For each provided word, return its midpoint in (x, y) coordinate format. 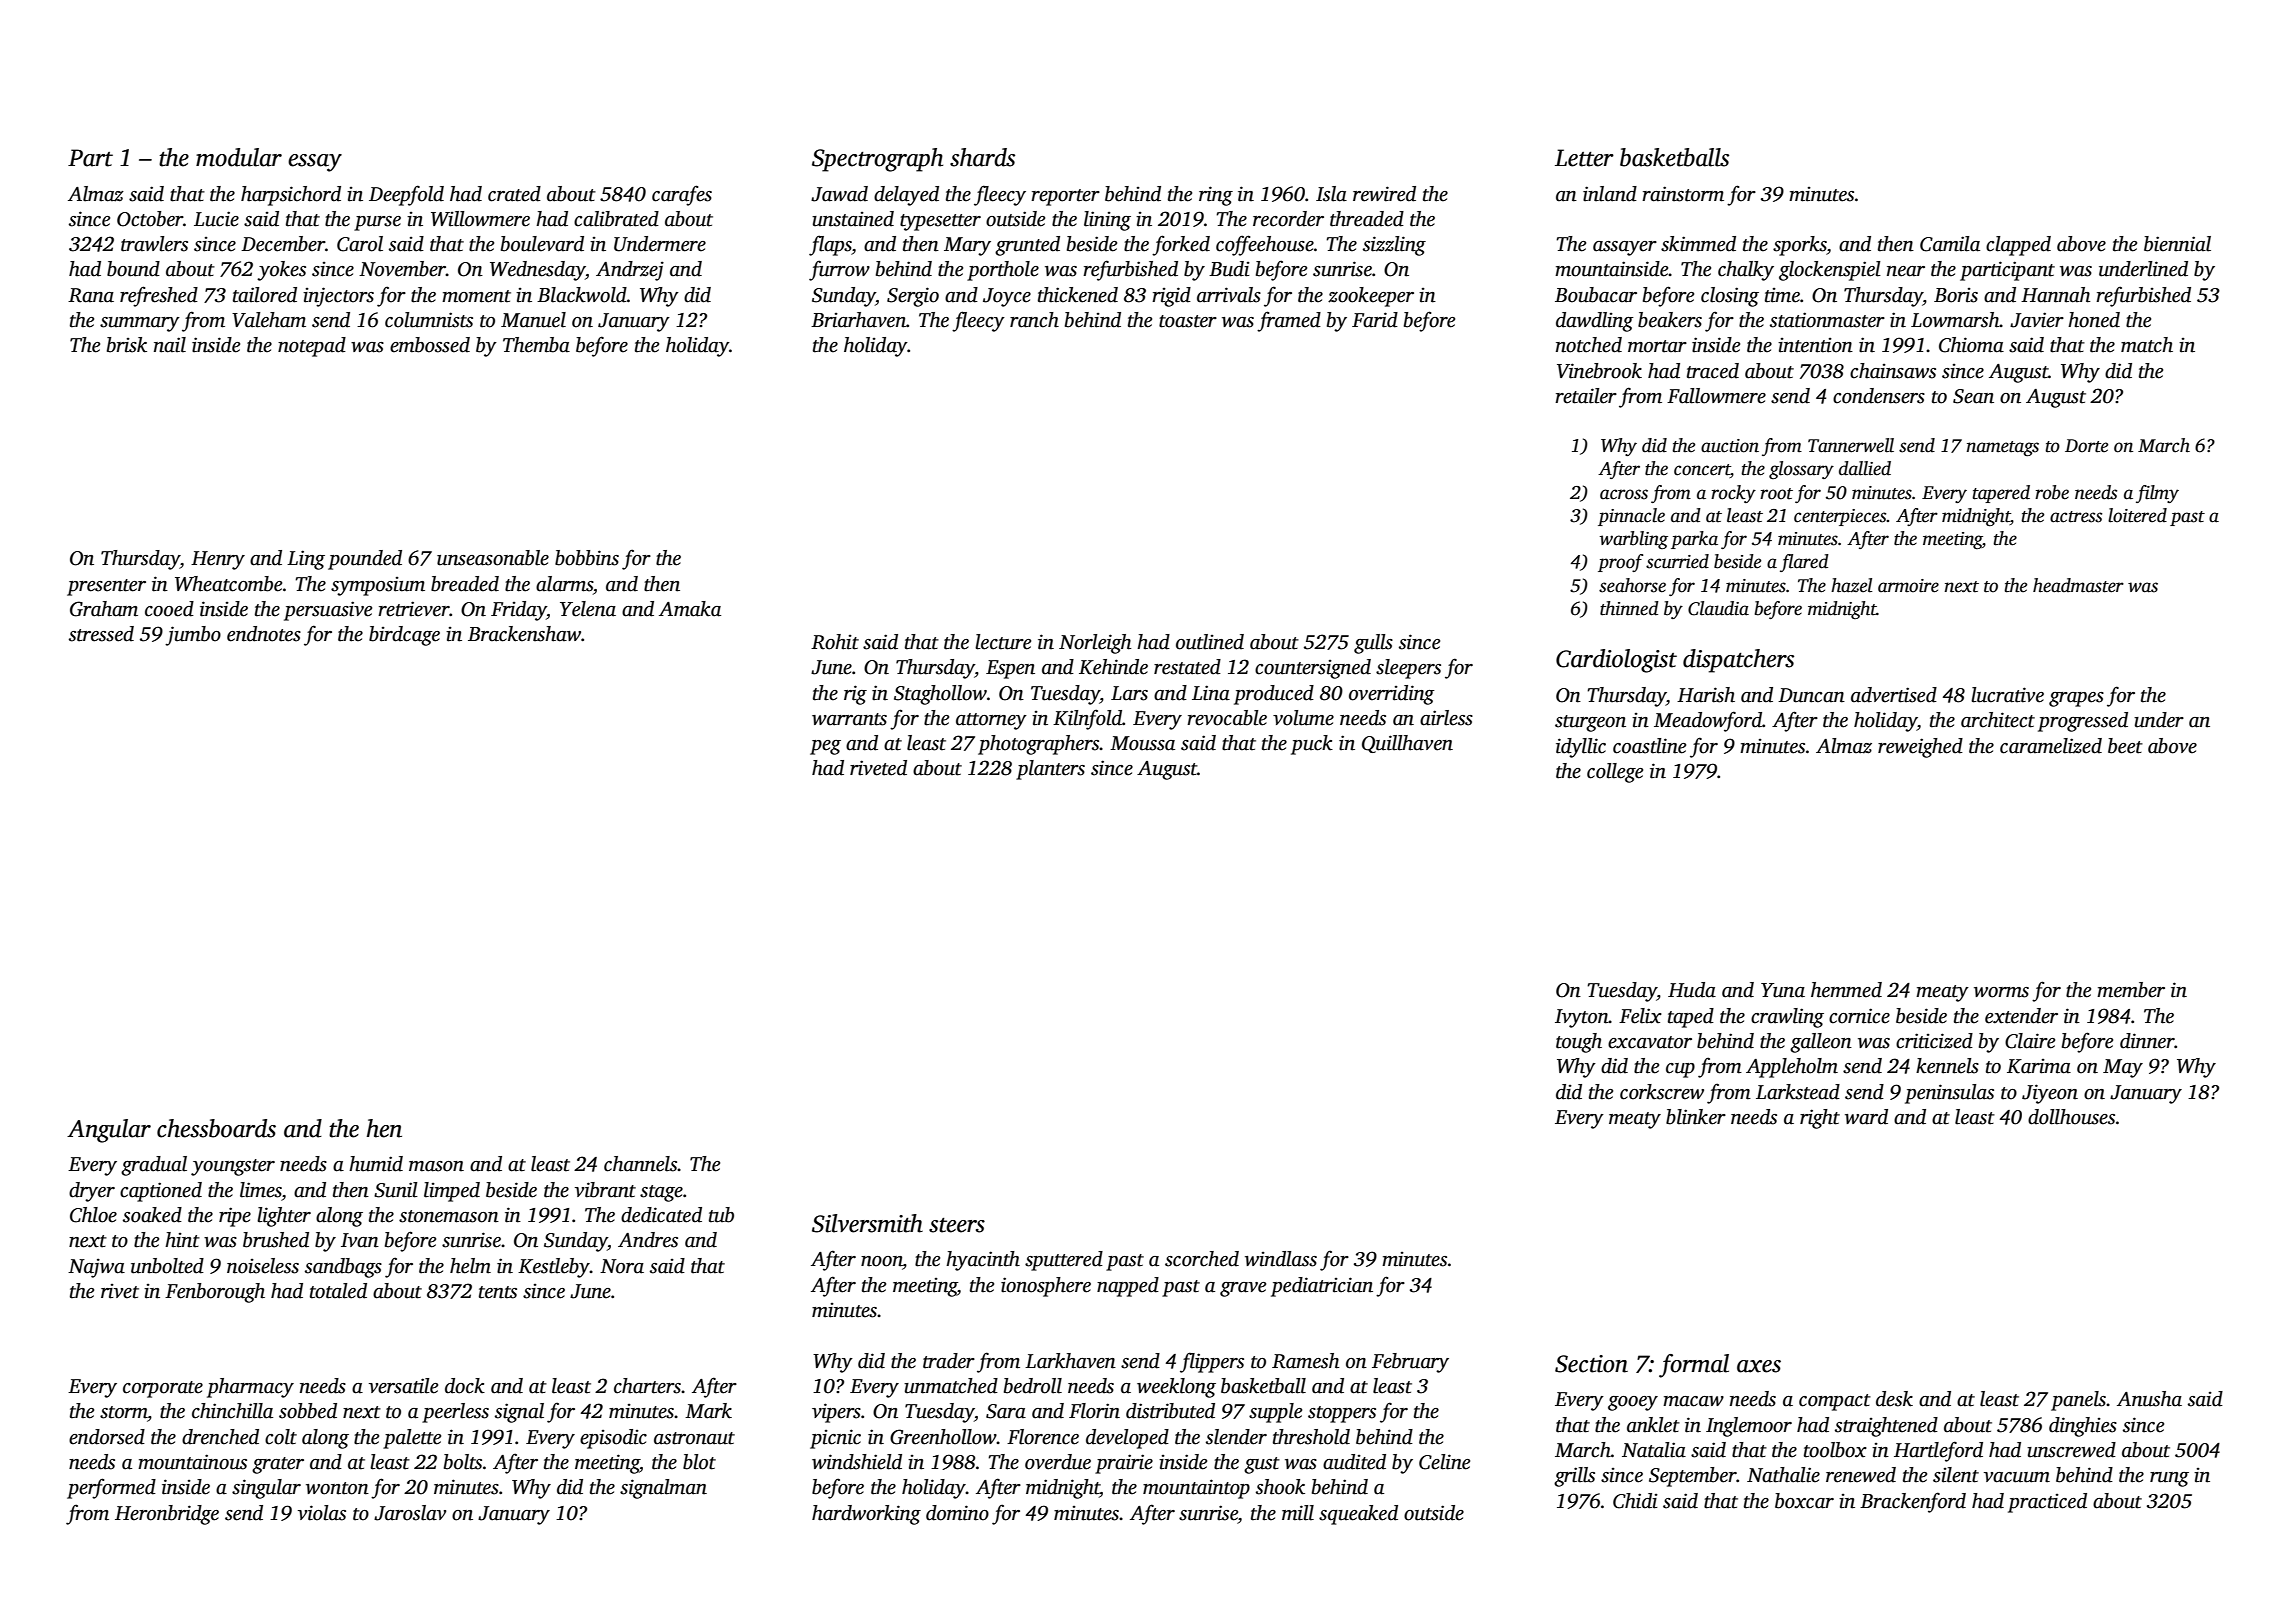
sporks (1800, 246)
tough (1579, 1043)
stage (661, 1193)
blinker (1696, 1117)
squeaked (1358, 1515)
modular (239, 157)
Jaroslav (410, 1513)
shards (982, 157)
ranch (1034, 320)
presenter (106, 587)
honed (2094, 320)
